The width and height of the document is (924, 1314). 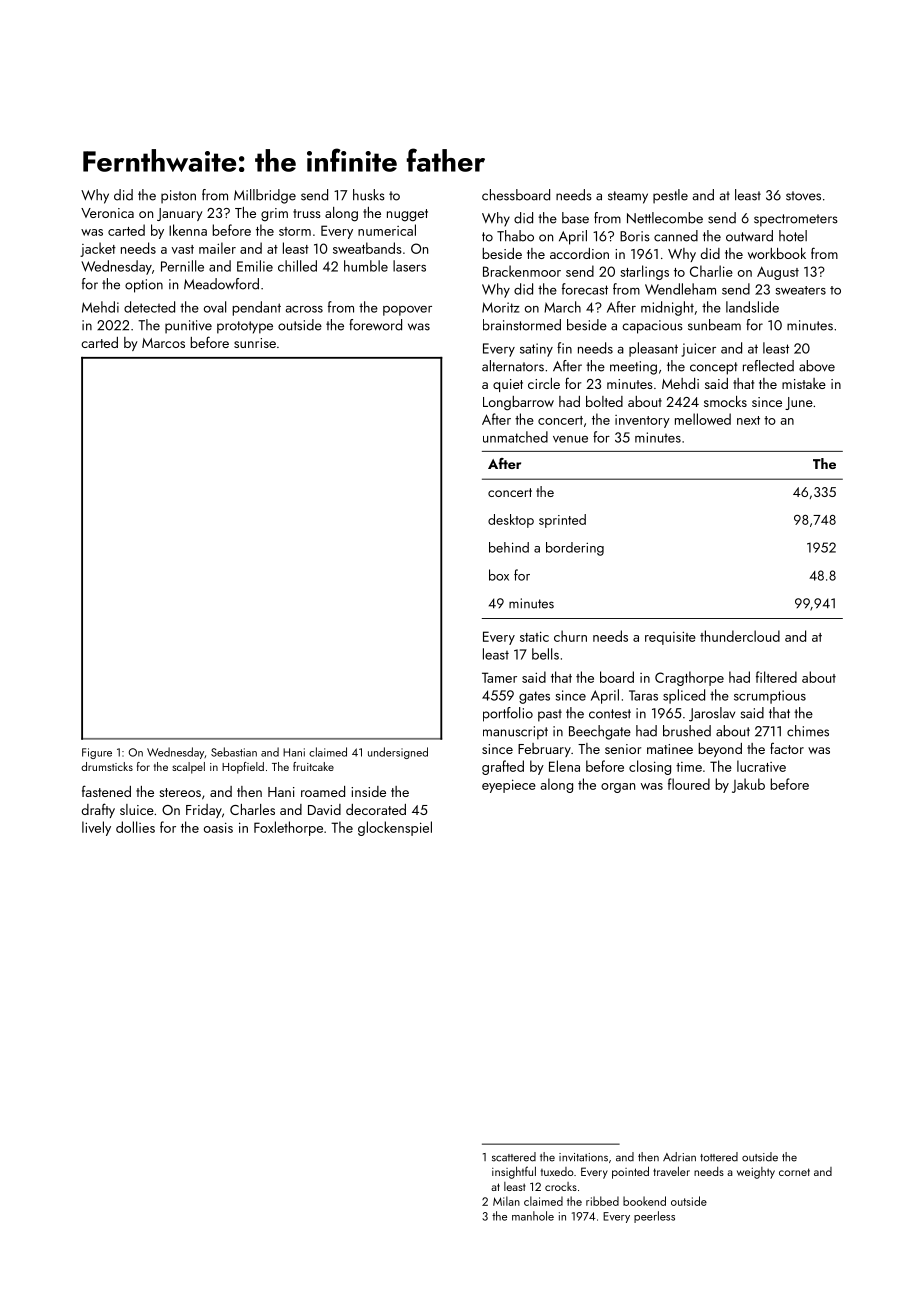 What do you see at coordinates (644, 1201) in the document?
I see `bookend` at bounding box center [644, 1201].
